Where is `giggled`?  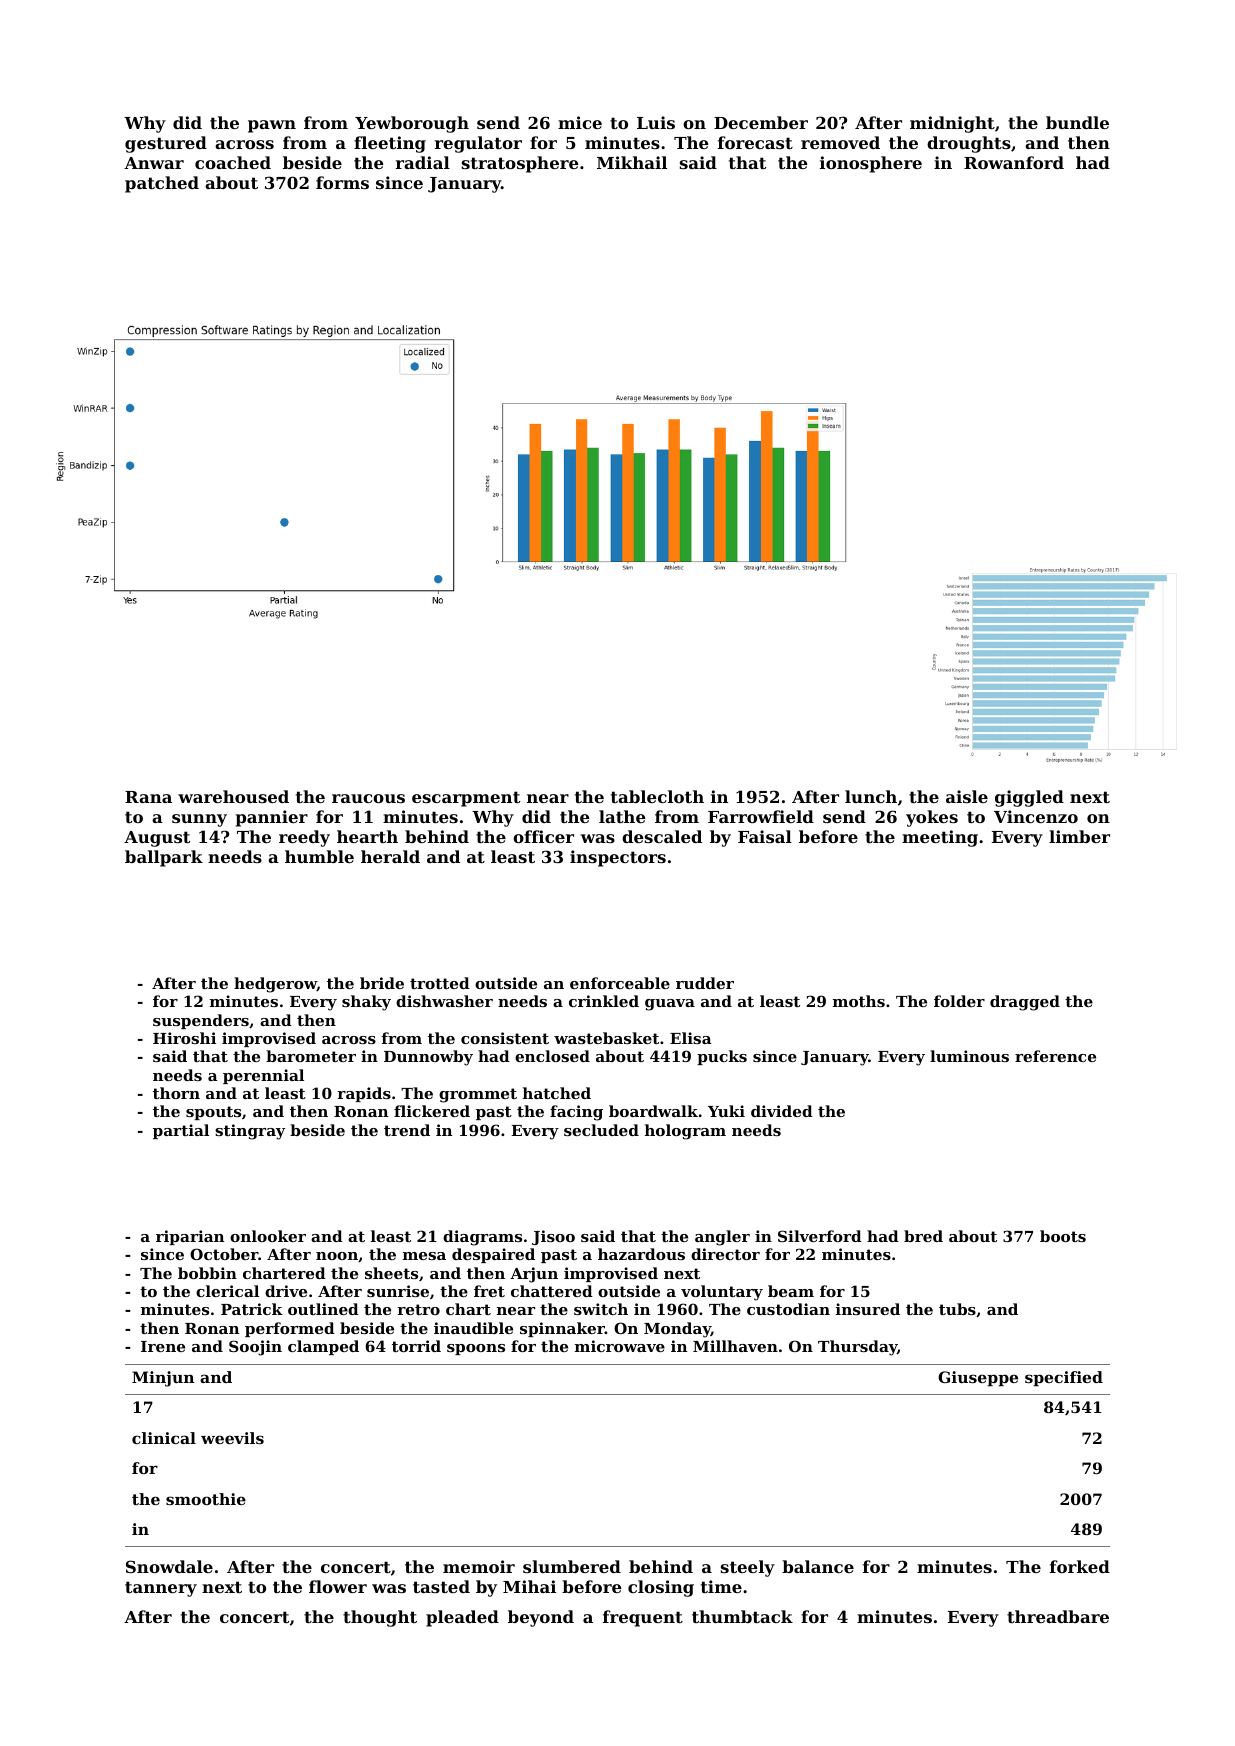 giggled is located at coordinates (1029, 798).
